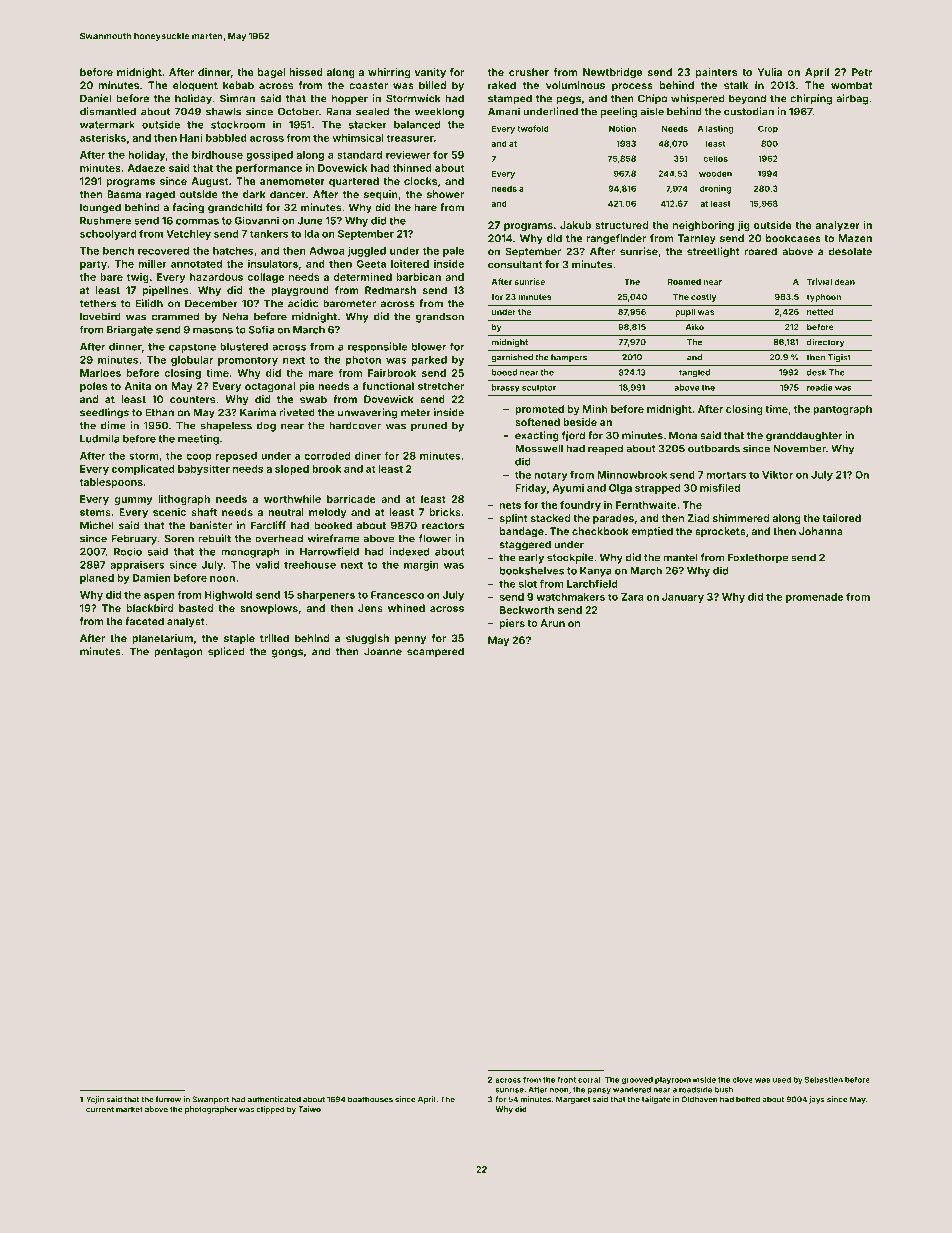 This screenshot has width=952, height=1233. Describe the element at coordinates (95, 98) in the screenshot. I see `Daniel` at that location.
